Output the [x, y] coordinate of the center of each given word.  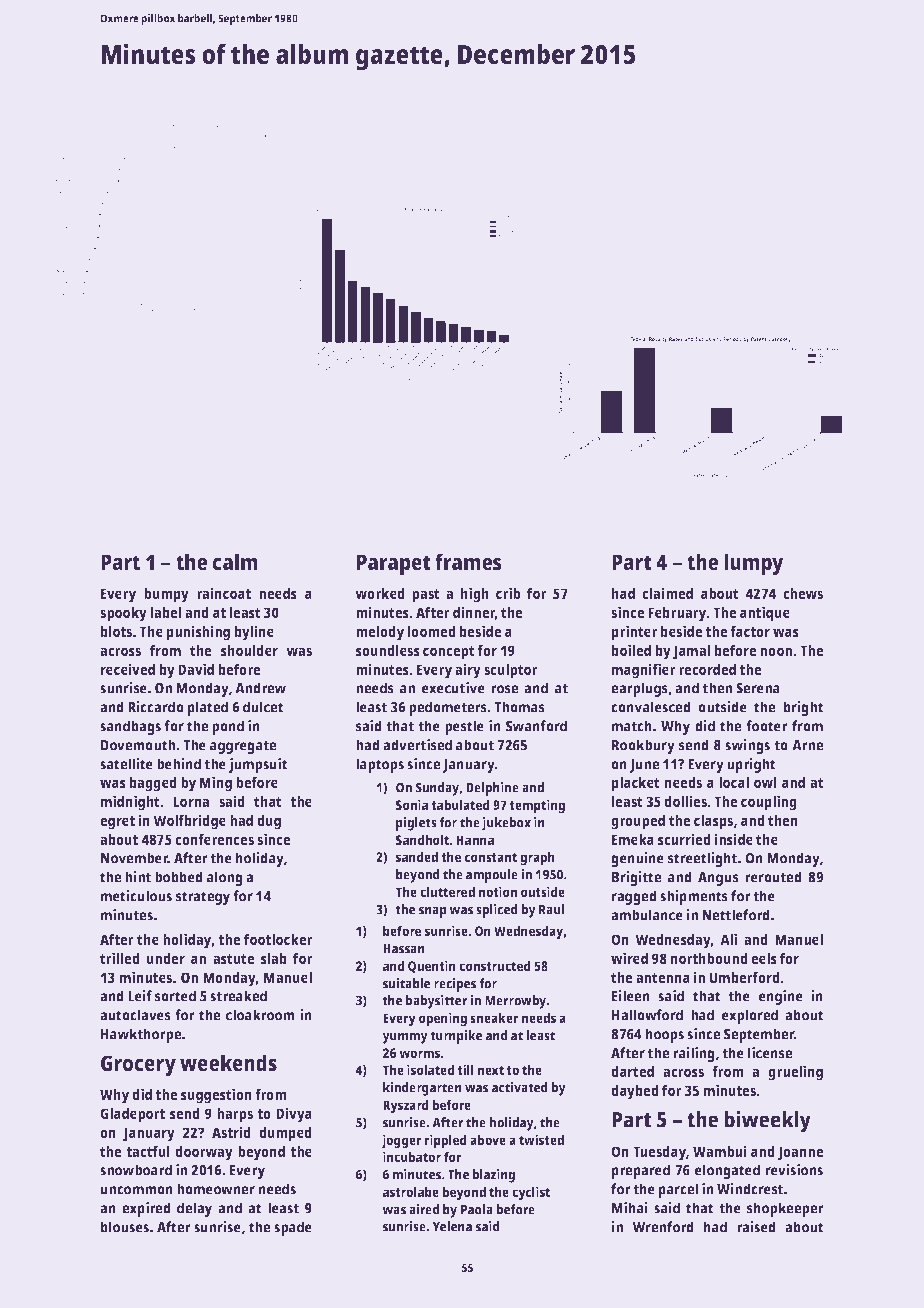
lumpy [754, 564]
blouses [125, 1227]
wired [629, 958]
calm [235, 561]
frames [468, 561]
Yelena [452, 1226]
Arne [807, 745]
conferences [214, 839]
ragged [634, 897]
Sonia [412, 804]
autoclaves [135, 1015]
